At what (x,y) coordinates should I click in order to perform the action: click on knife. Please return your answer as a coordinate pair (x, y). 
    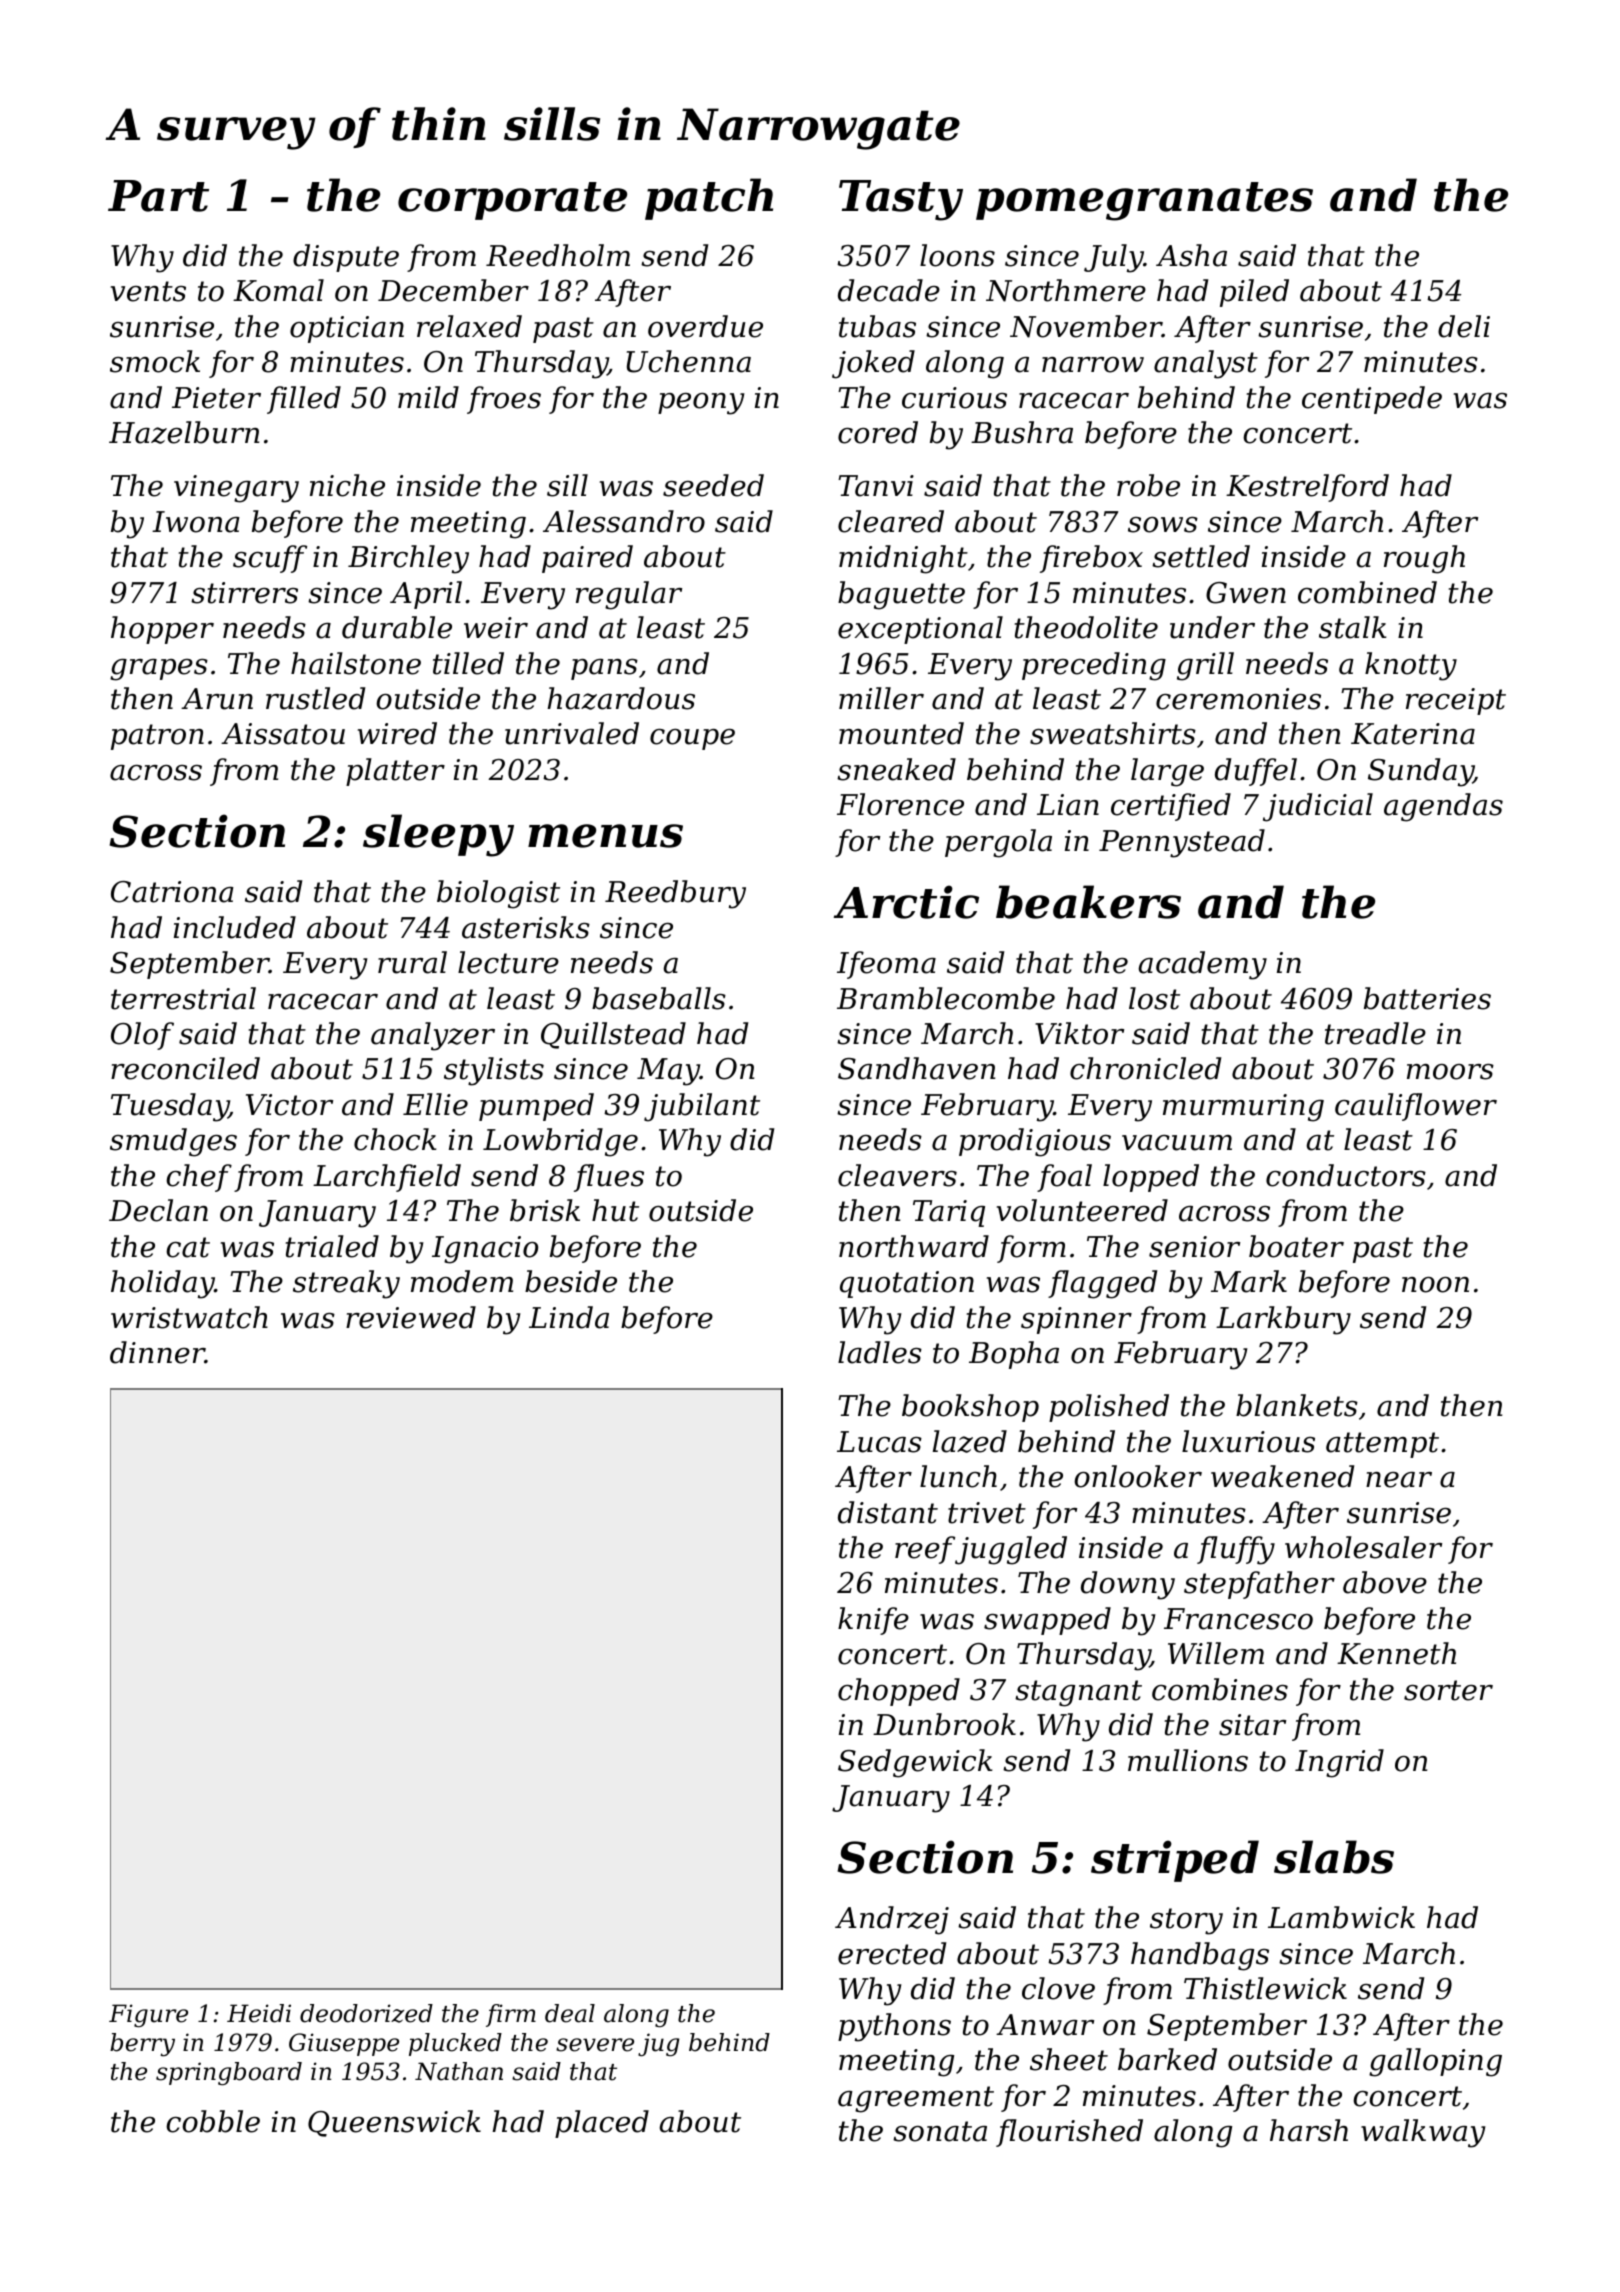
    Looking at the image, I should click on (873, 1621).
